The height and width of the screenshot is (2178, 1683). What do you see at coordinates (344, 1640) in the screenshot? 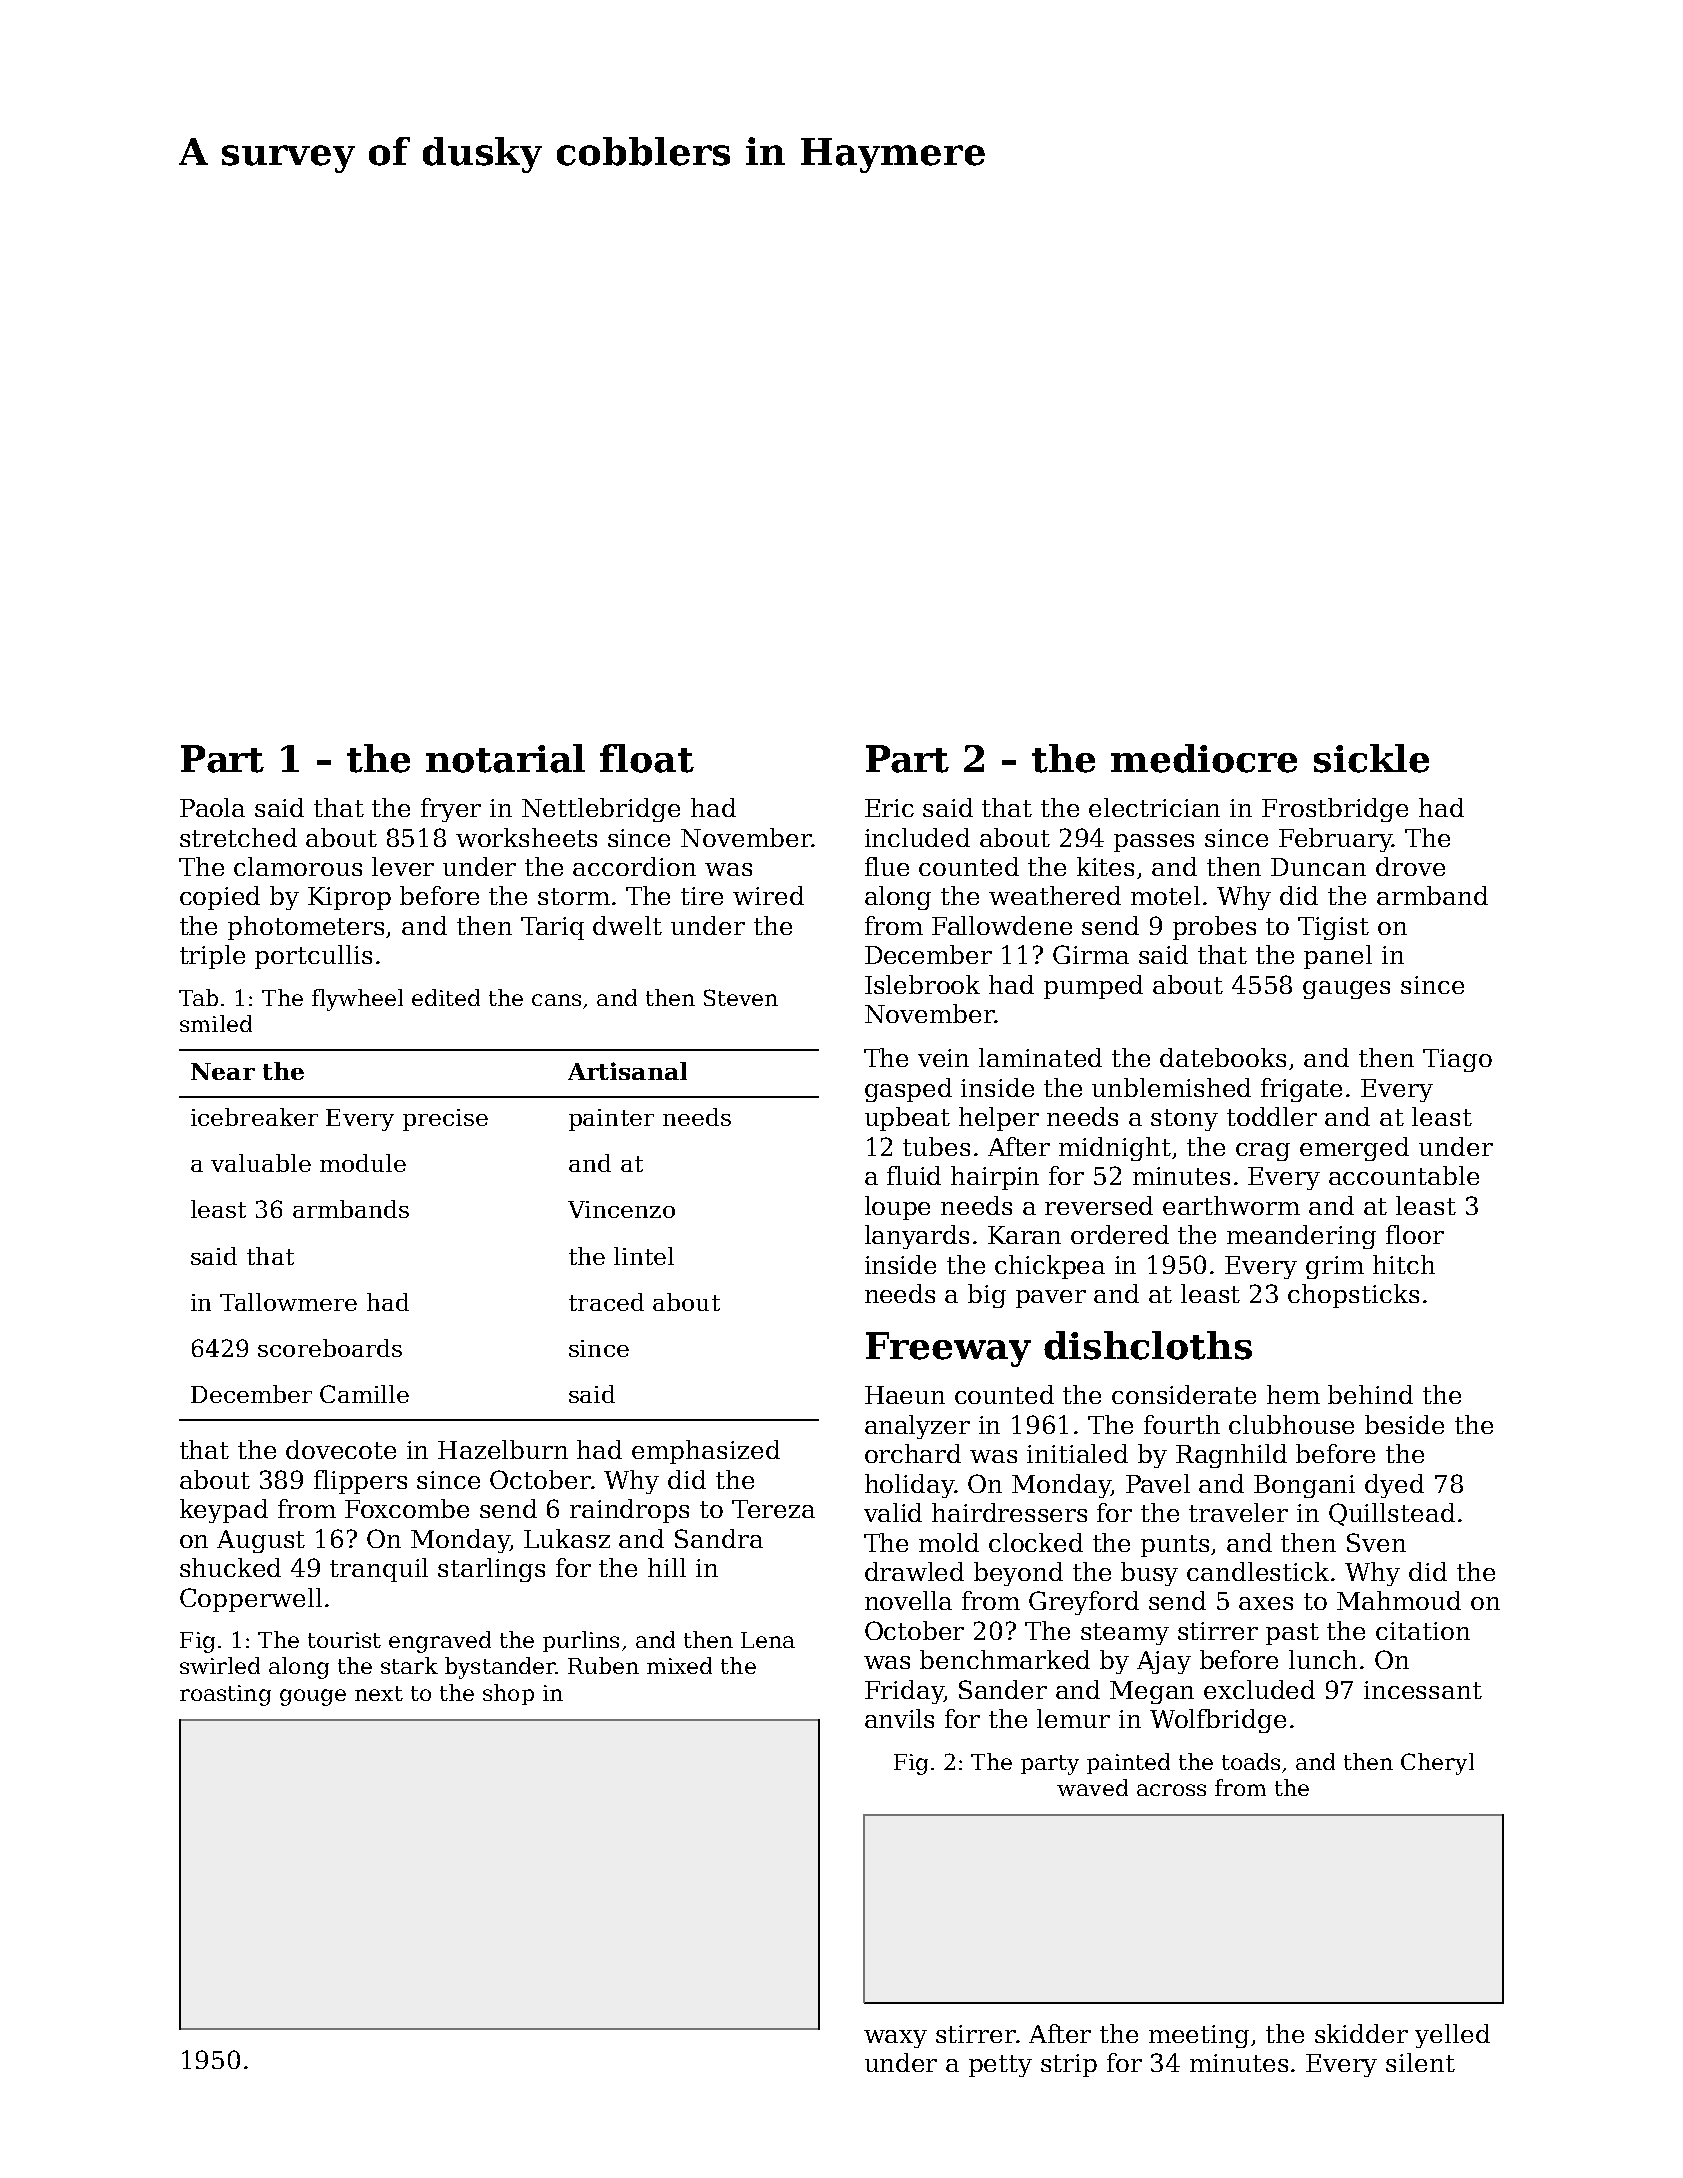
I see `tourist` at bounding box center [344, 1640].
